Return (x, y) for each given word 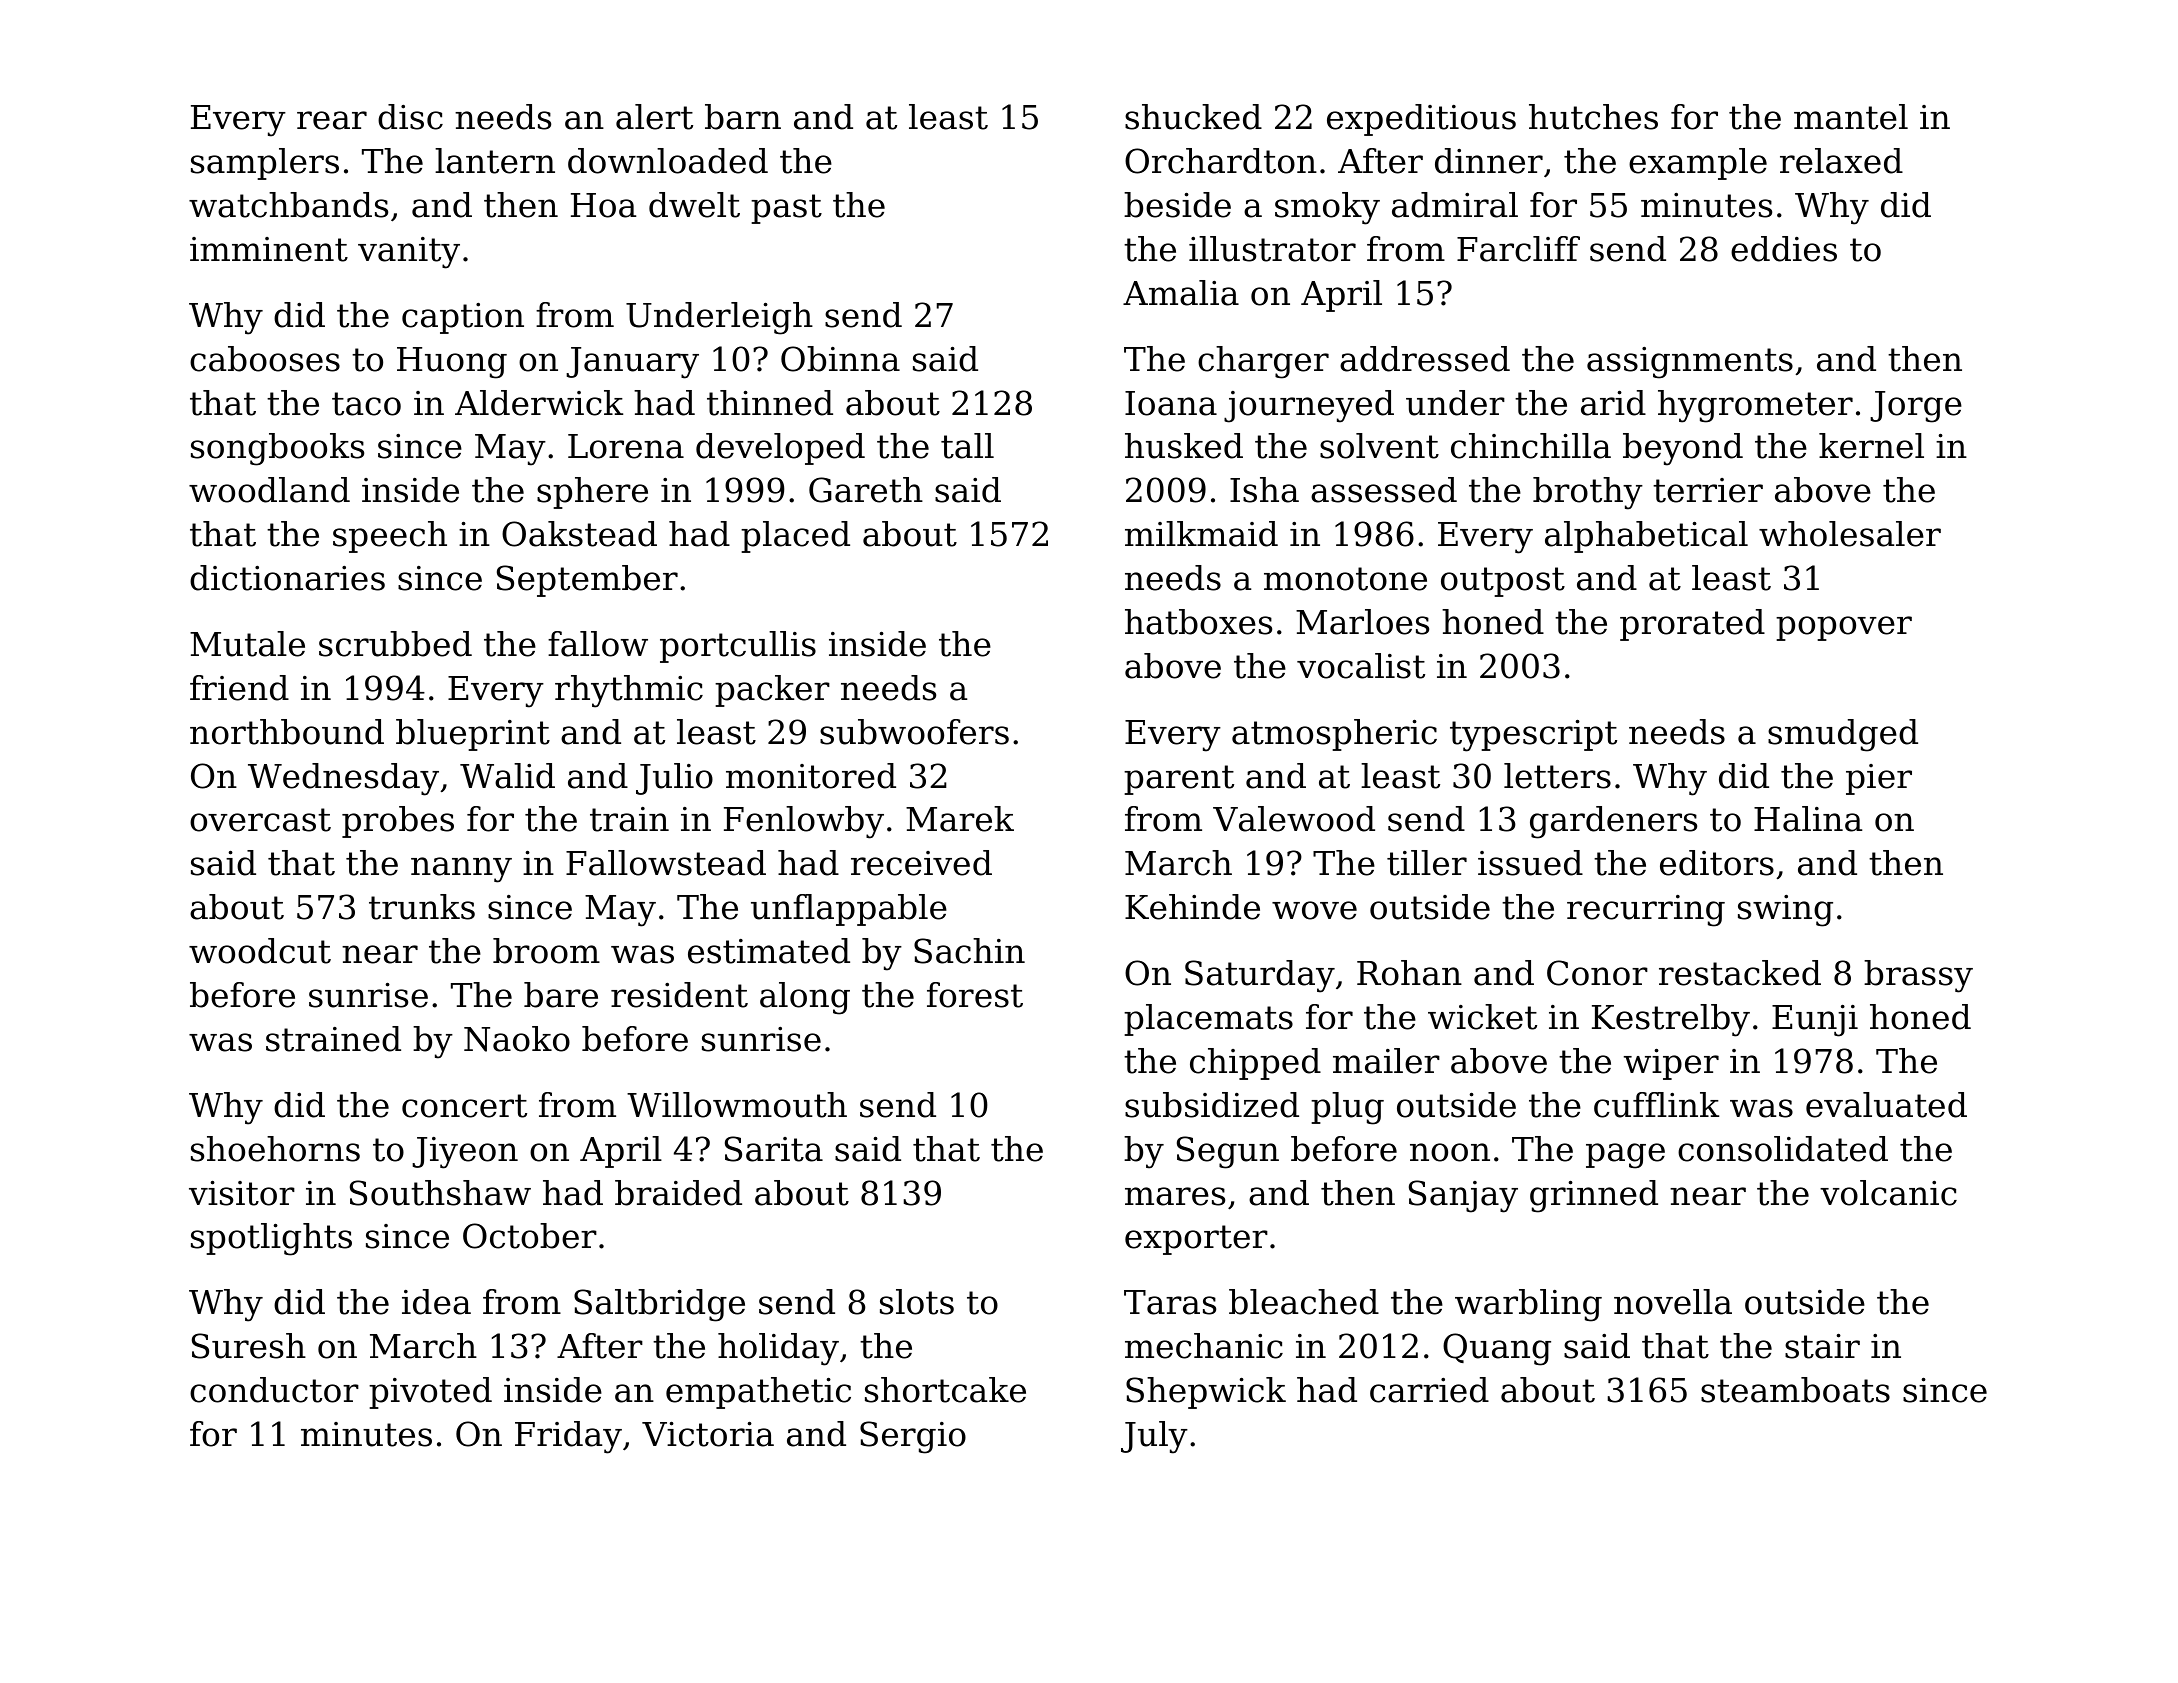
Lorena (626, 446)
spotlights (271, 1239)
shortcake (945, 1390)
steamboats (1795, 1390)
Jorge (1916, 407)
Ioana (1171, 403)
